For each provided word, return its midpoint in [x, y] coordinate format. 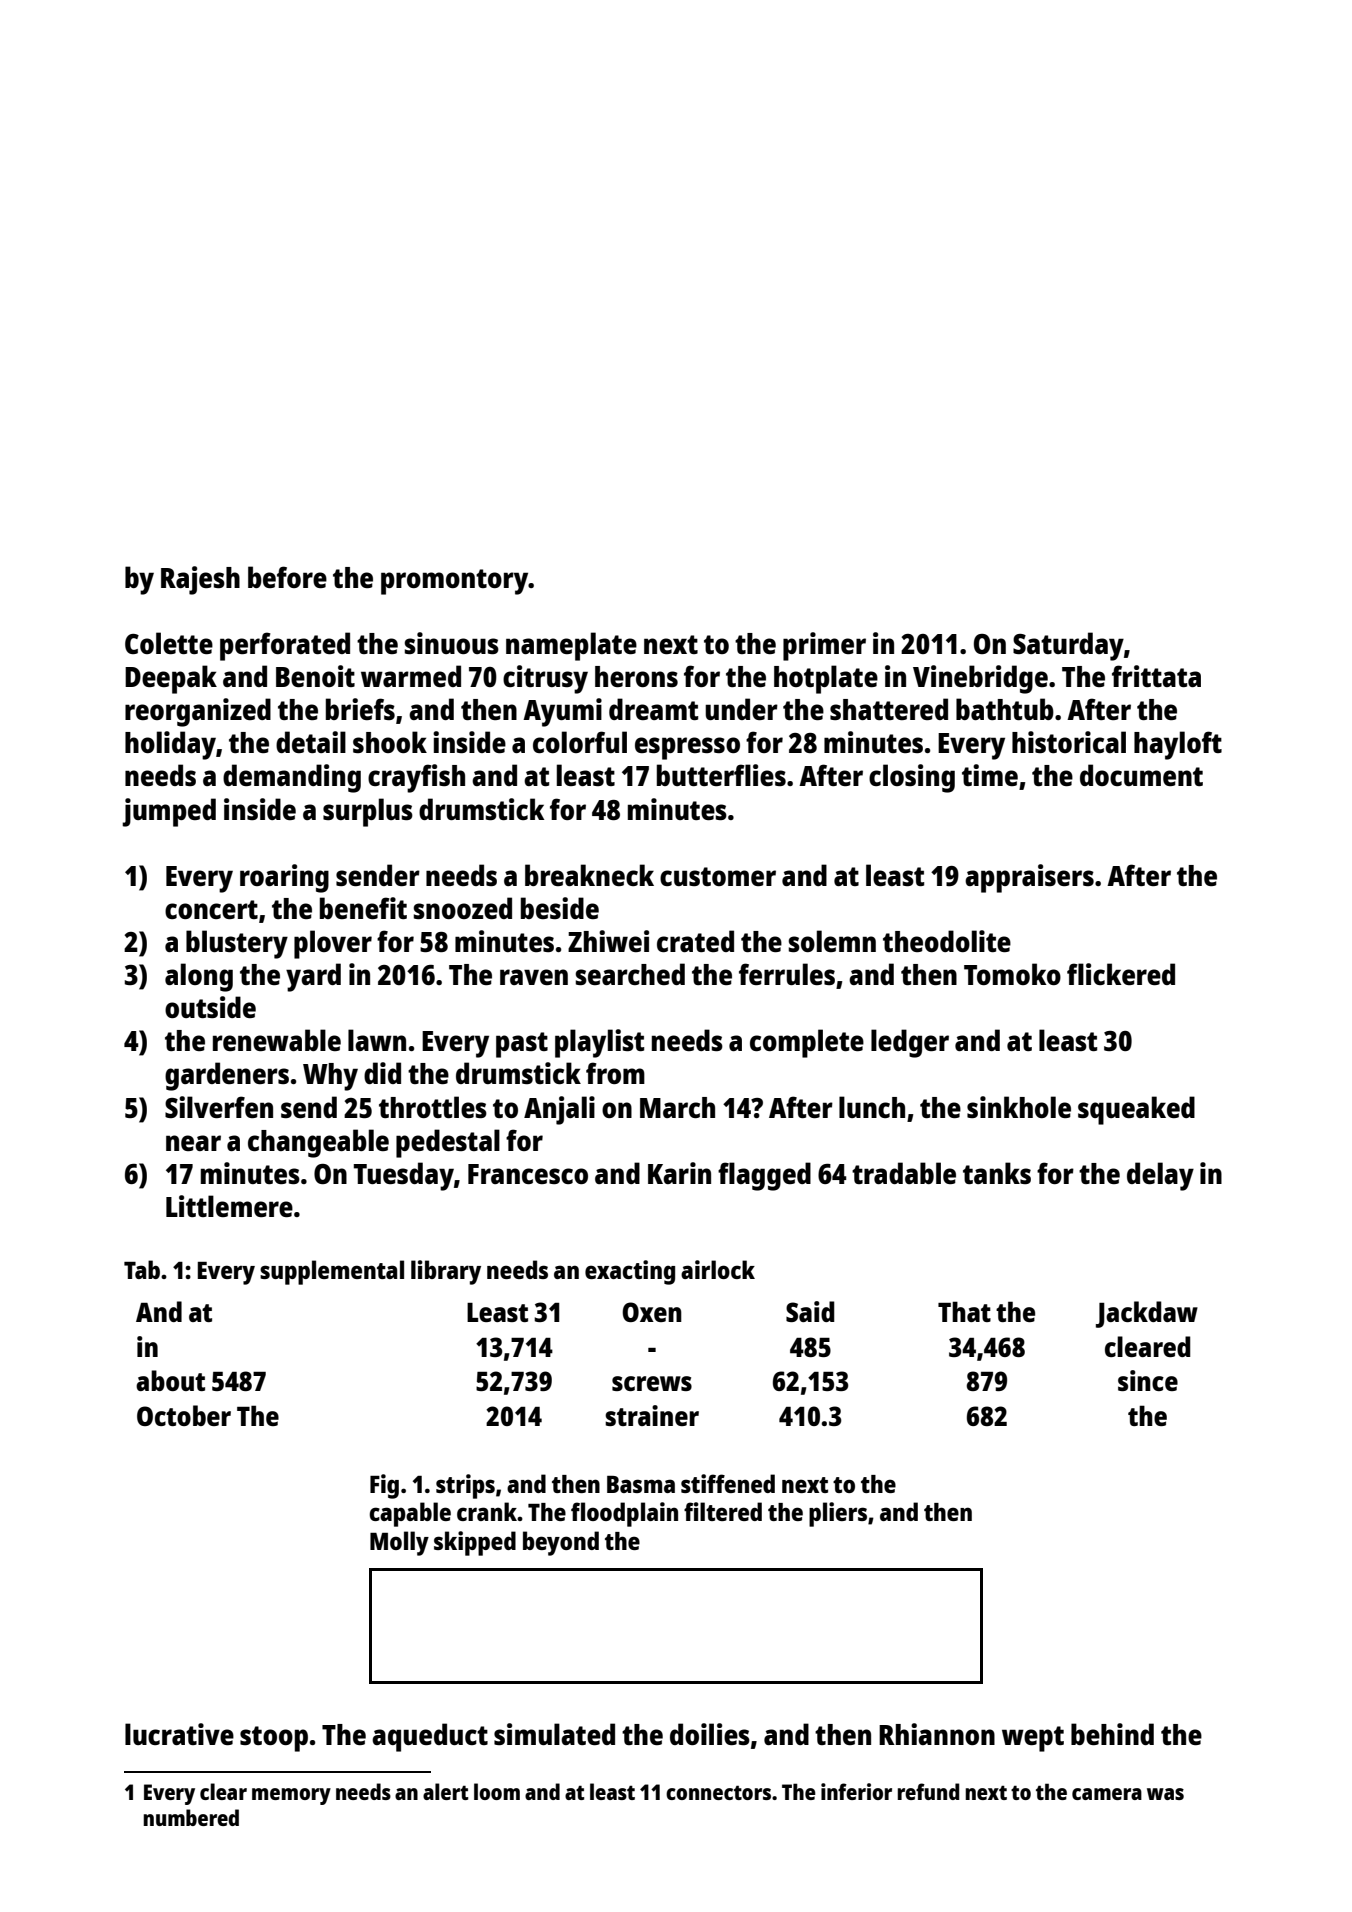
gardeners [227, 1076]
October [184, 1415]
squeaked [1136, 1110]
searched [630, 974]
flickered [1121, 974]
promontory [455, 582]
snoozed [463, 908]
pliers [838, 1514]
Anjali [559, 1110]
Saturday [1068, 646]
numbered [191, 1817]
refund [928, 1791]
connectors [718, 1793]
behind [1112, 1734]
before [287, 577]
